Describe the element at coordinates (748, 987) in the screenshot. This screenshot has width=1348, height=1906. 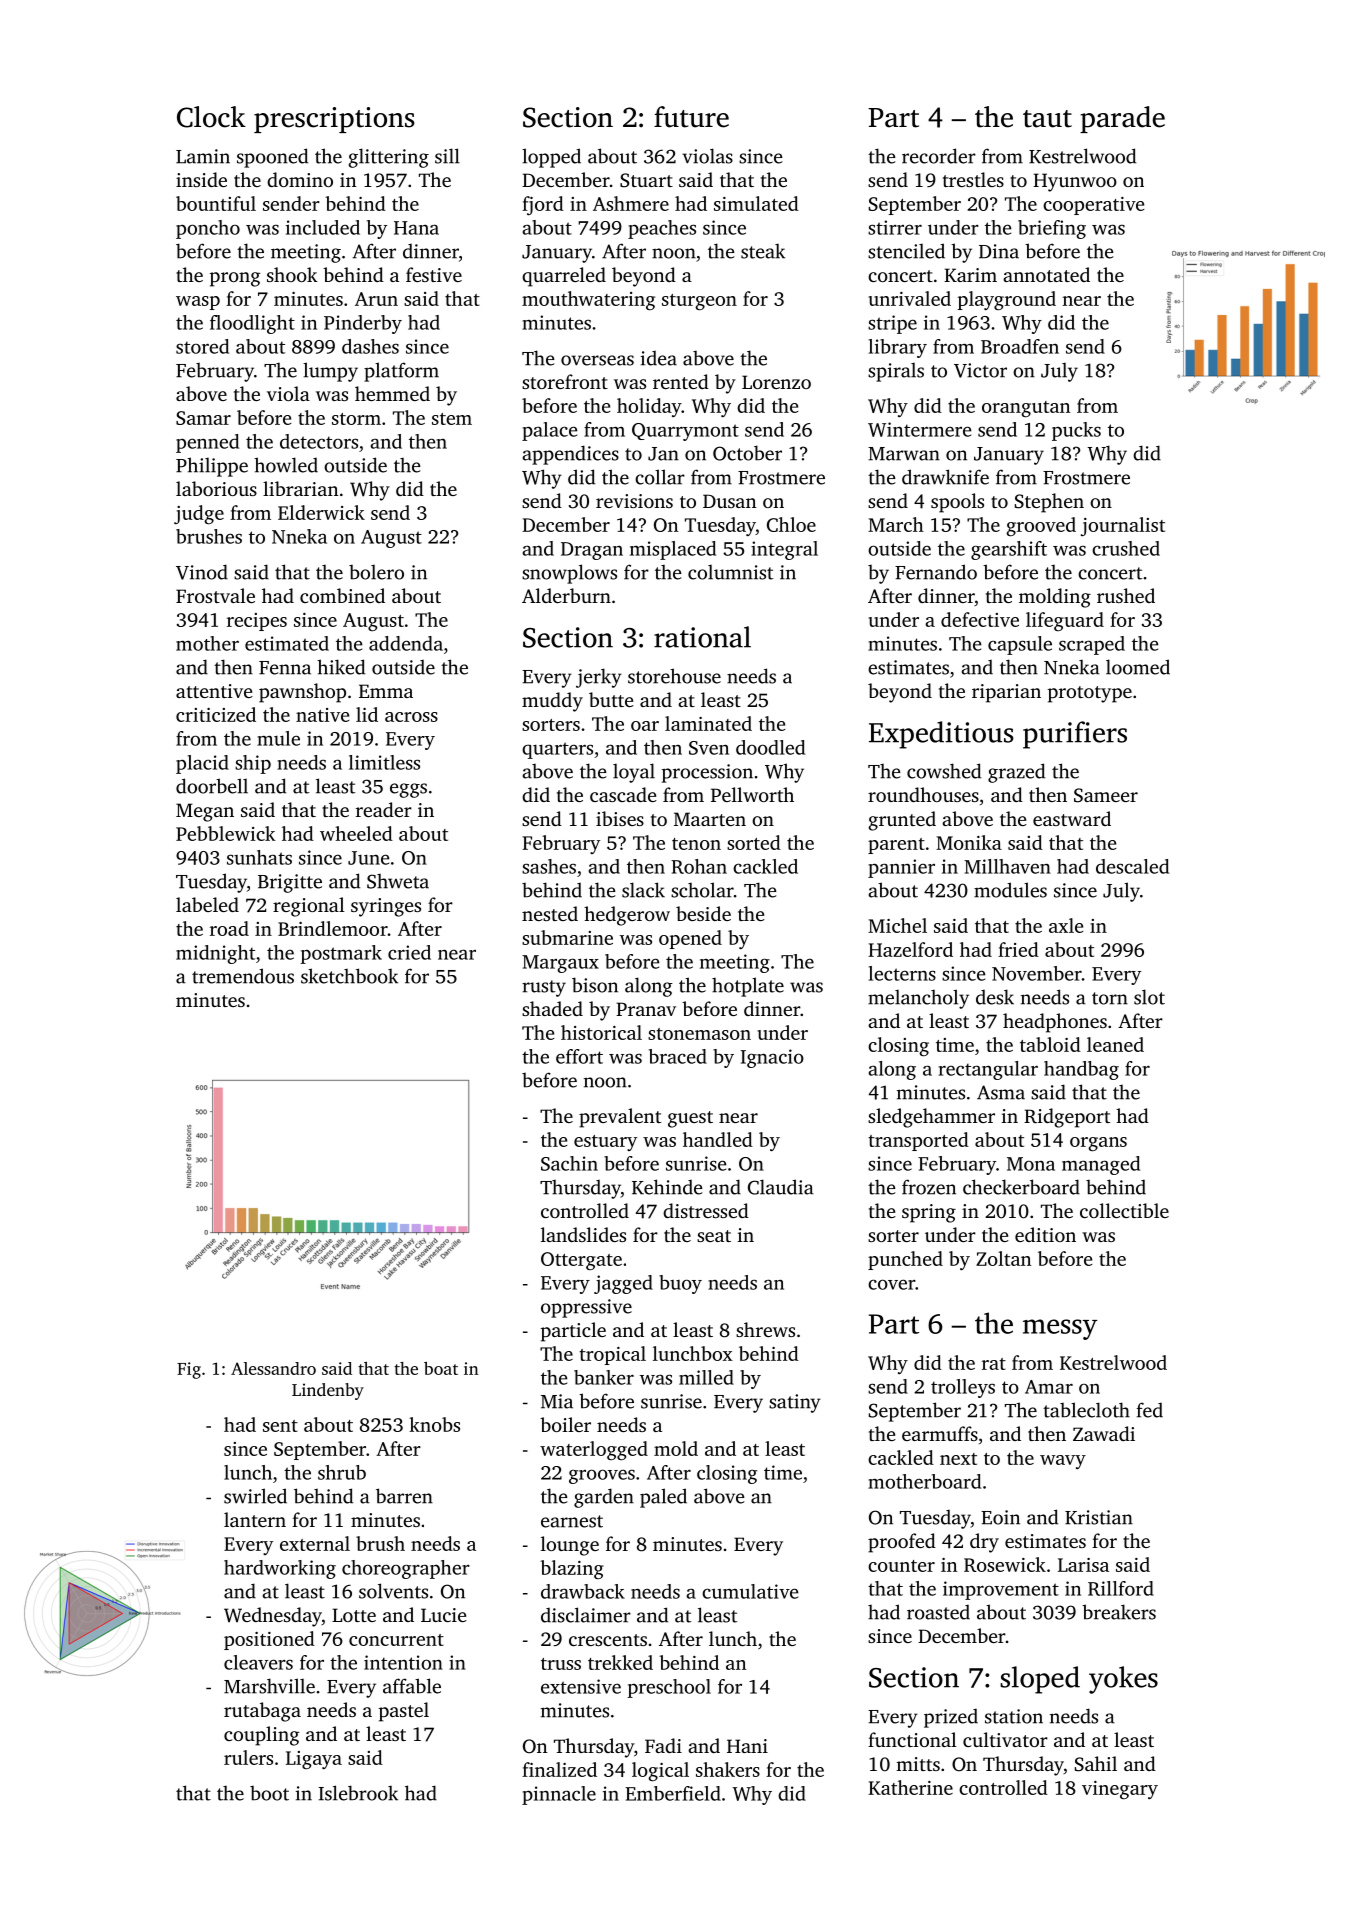
I see `hotplate` at that location.
